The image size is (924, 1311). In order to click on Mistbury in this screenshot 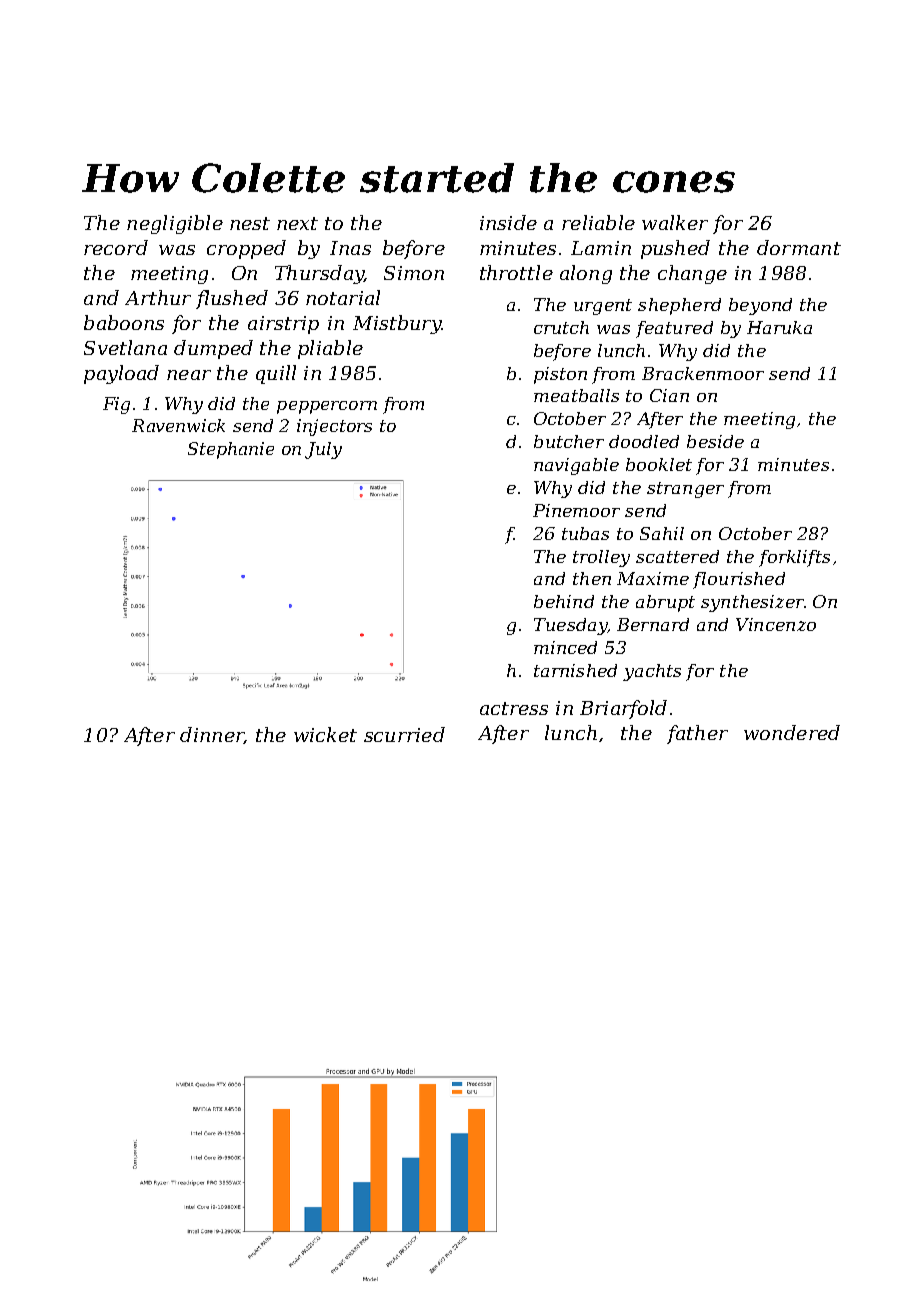, I will do `click(397, 324)`.
